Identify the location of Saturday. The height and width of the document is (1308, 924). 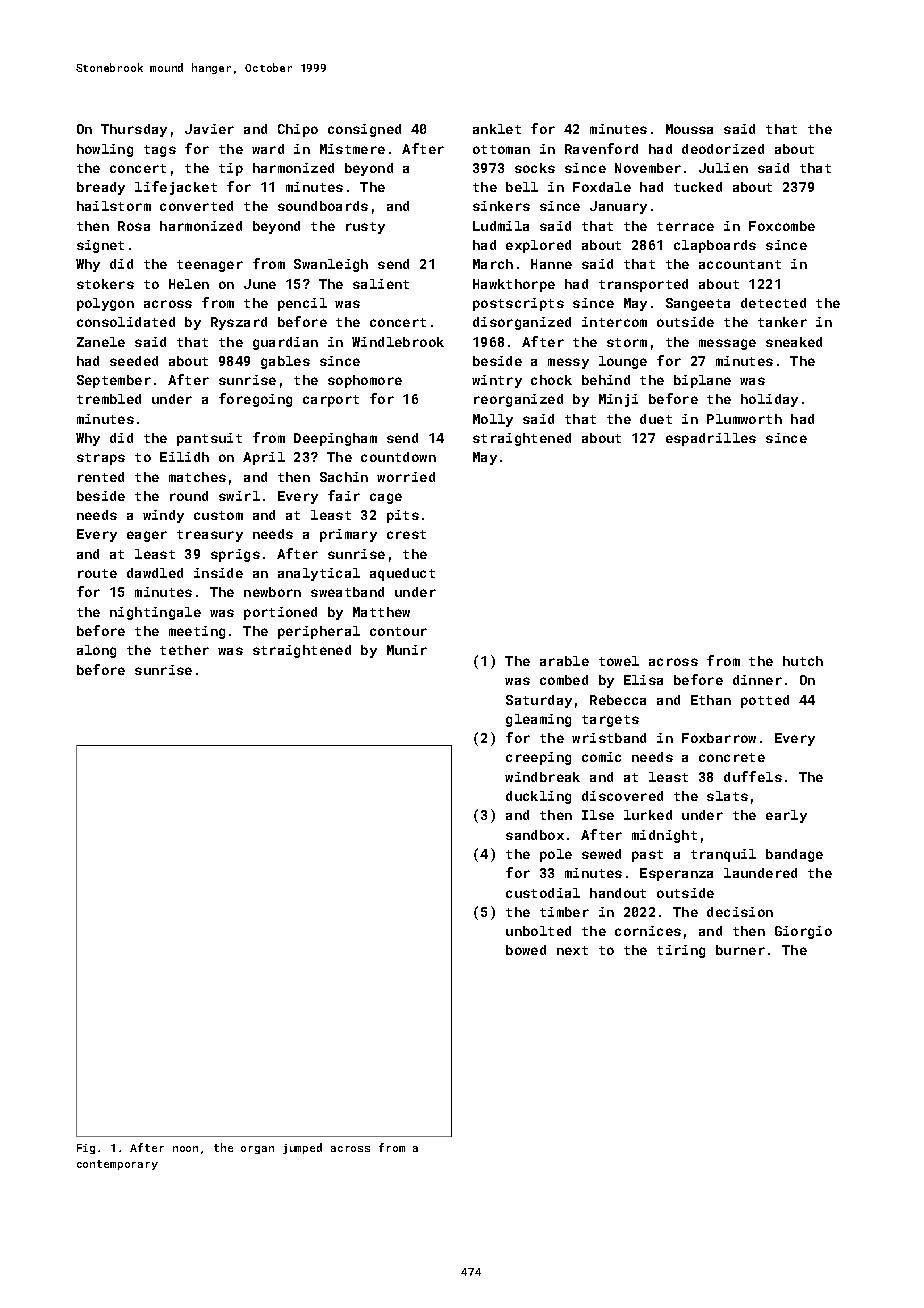
(539, 701).
